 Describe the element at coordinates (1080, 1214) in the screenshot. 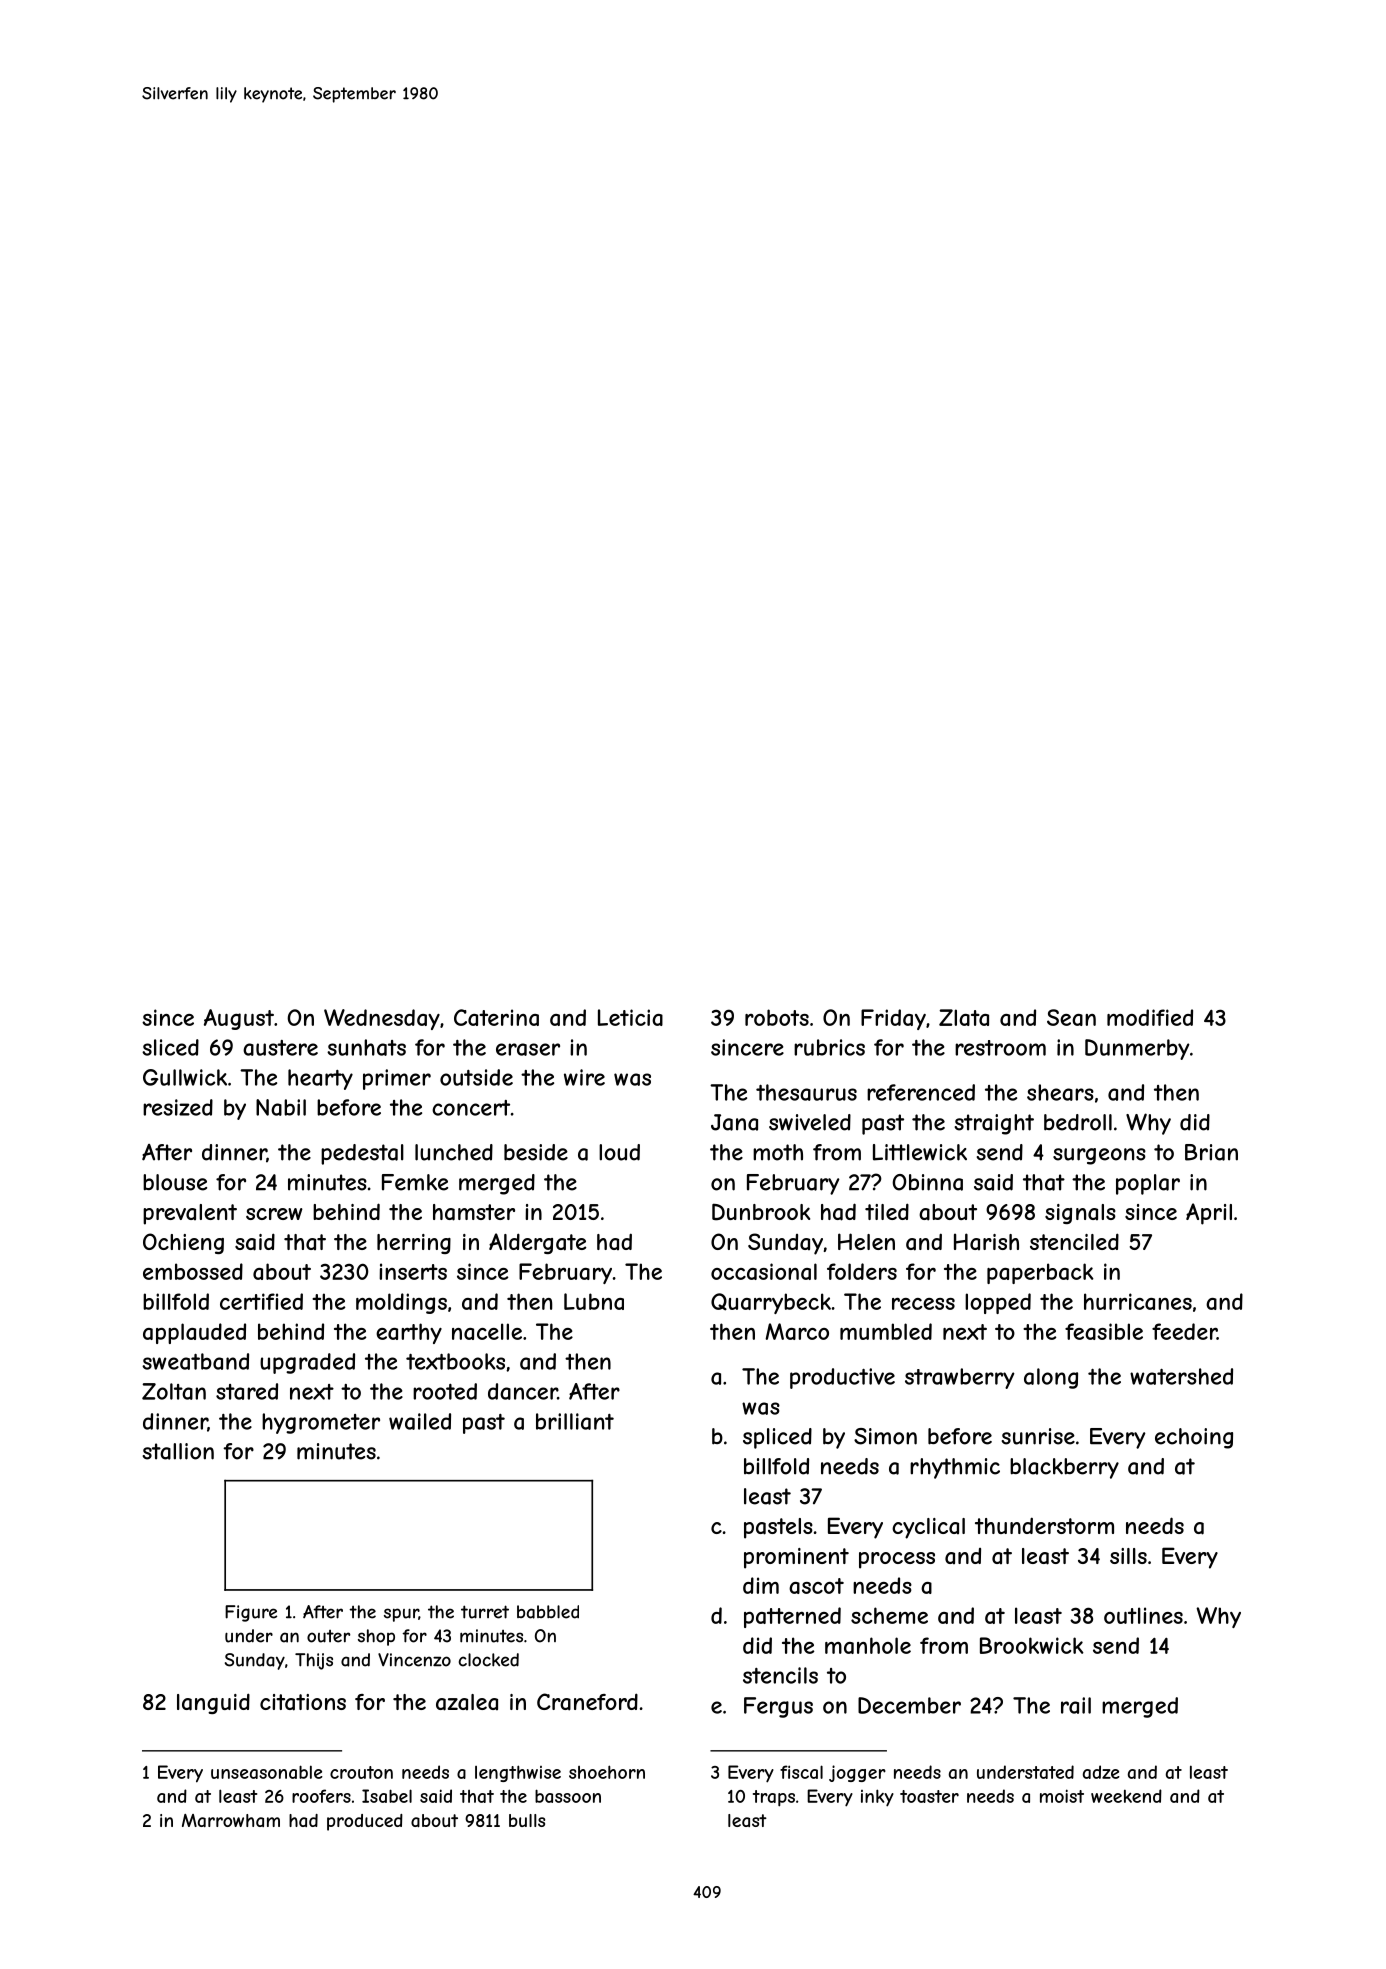

I see `signals` at that location.
